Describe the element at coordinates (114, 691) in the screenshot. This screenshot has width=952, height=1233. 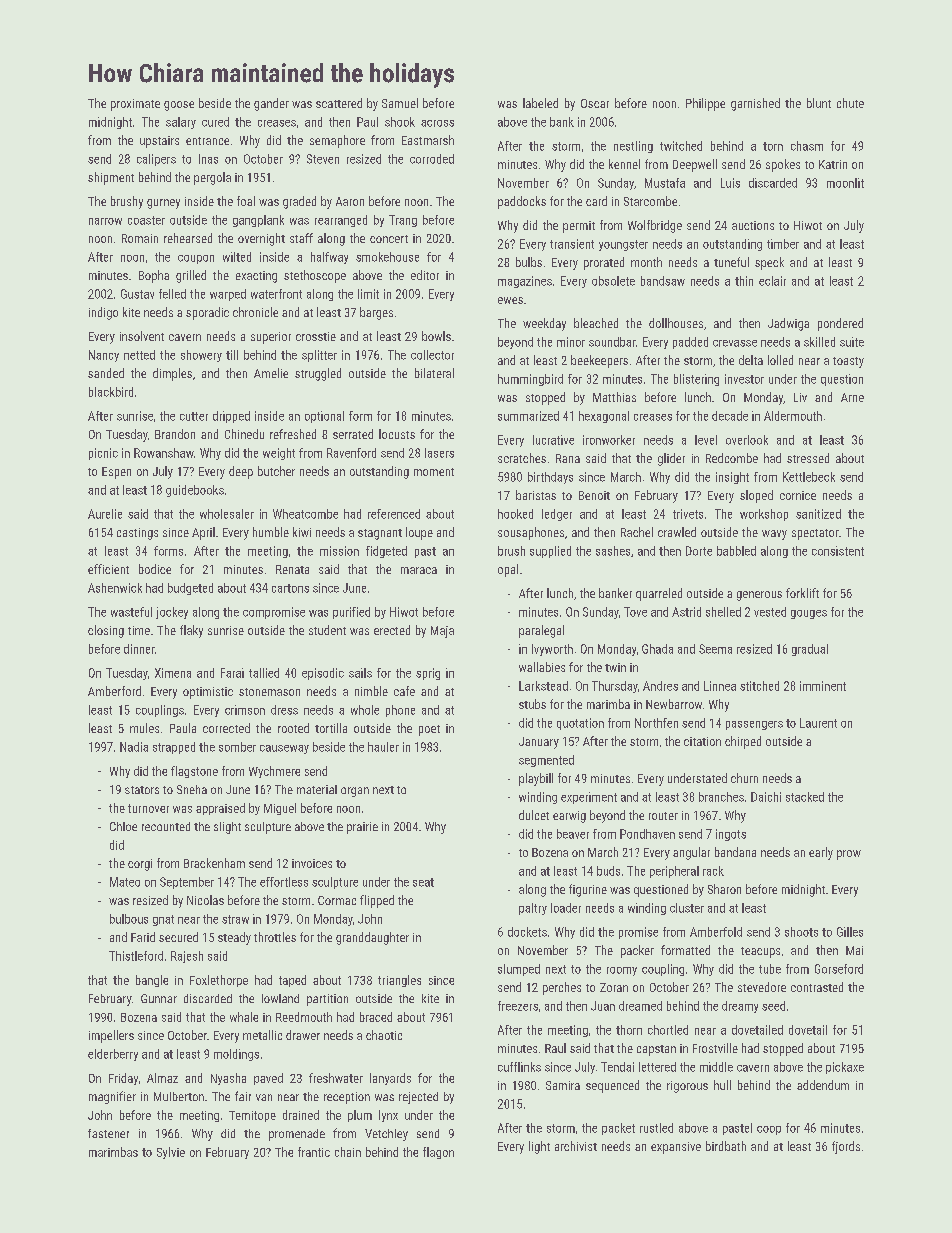
I see `Amberford` at that location.
